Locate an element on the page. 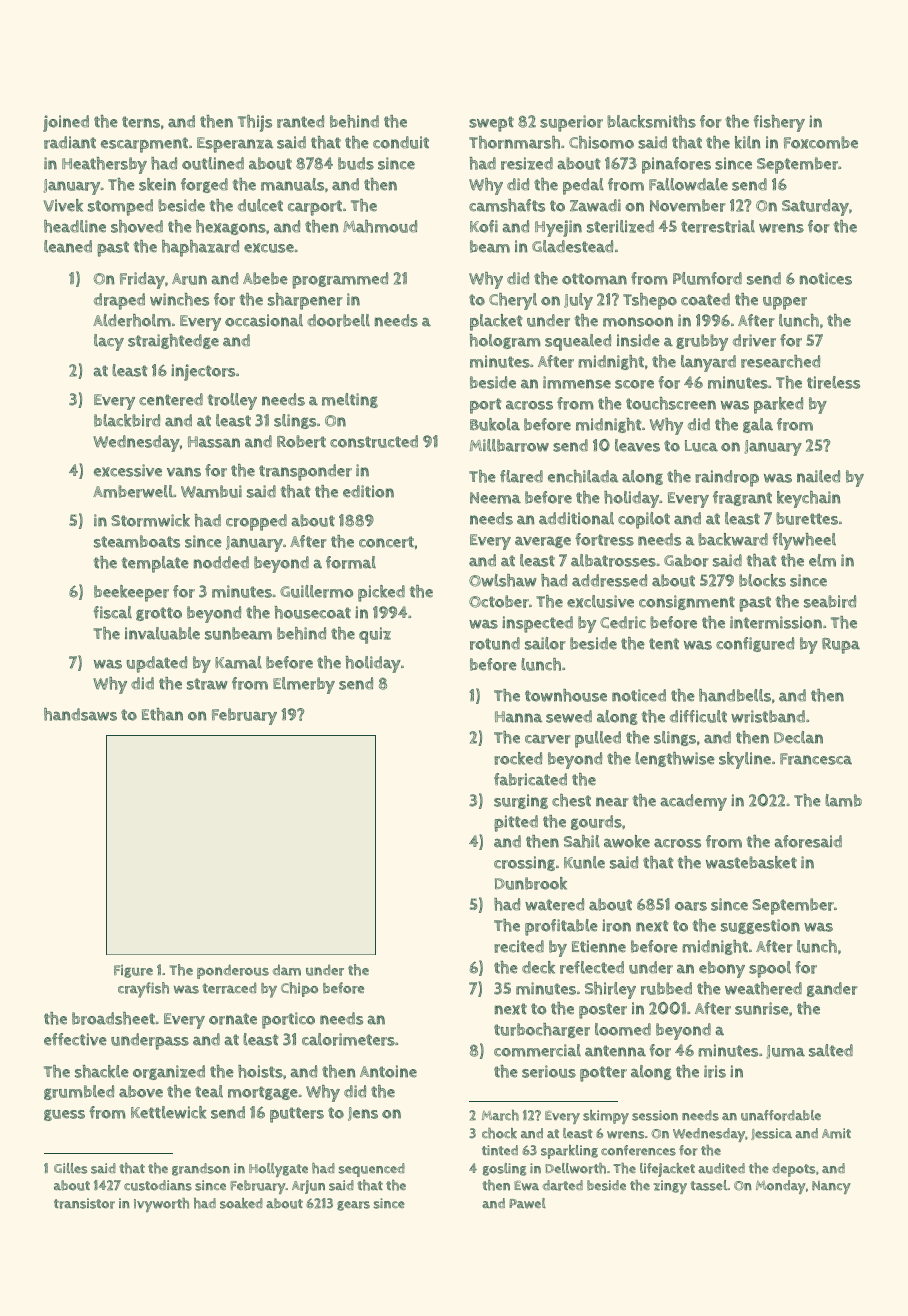 This image has width=908, height=1316. concert is located at coordinates (386, 542).
